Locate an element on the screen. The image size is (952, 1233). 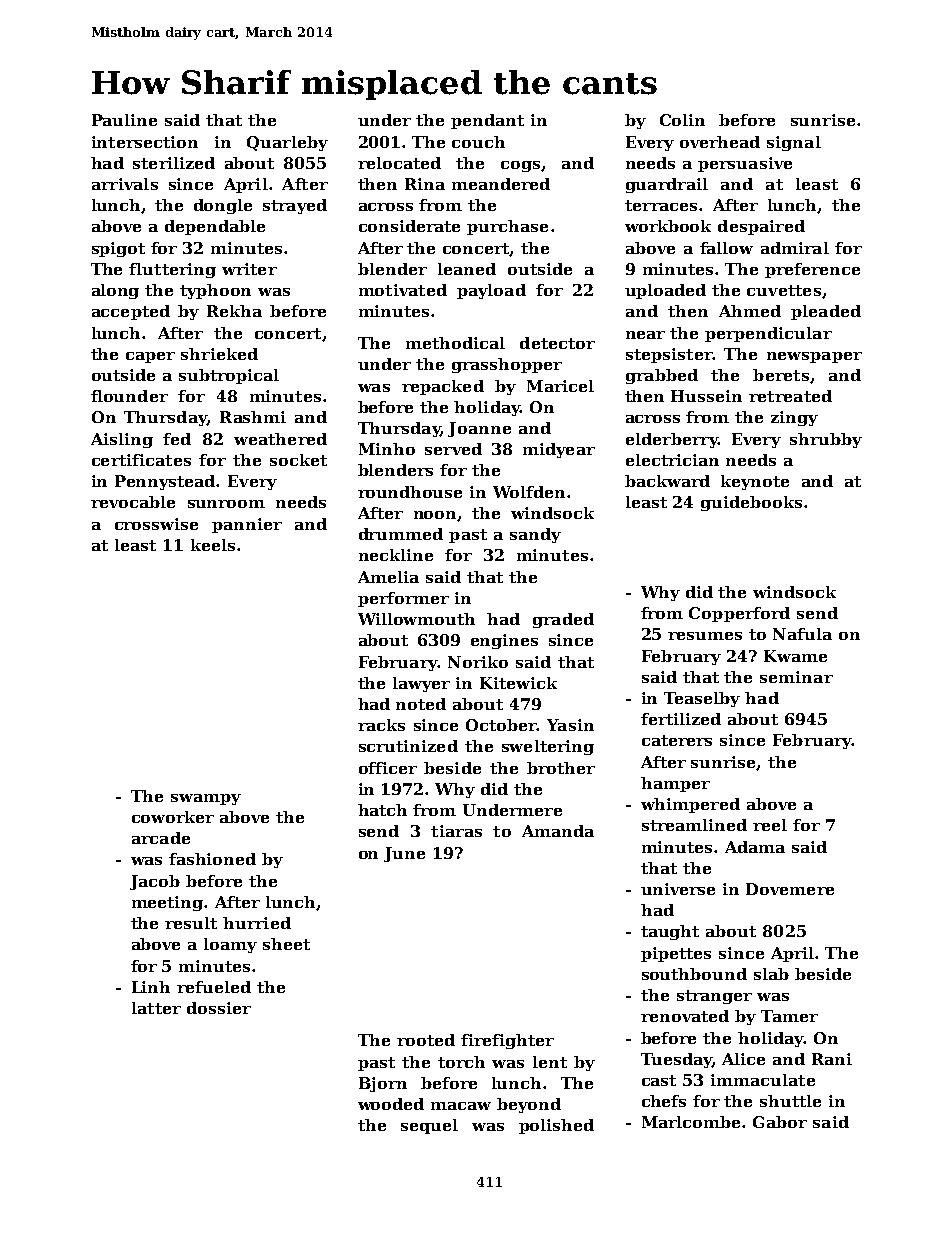
lent is located at coordinates (550, 1062).
